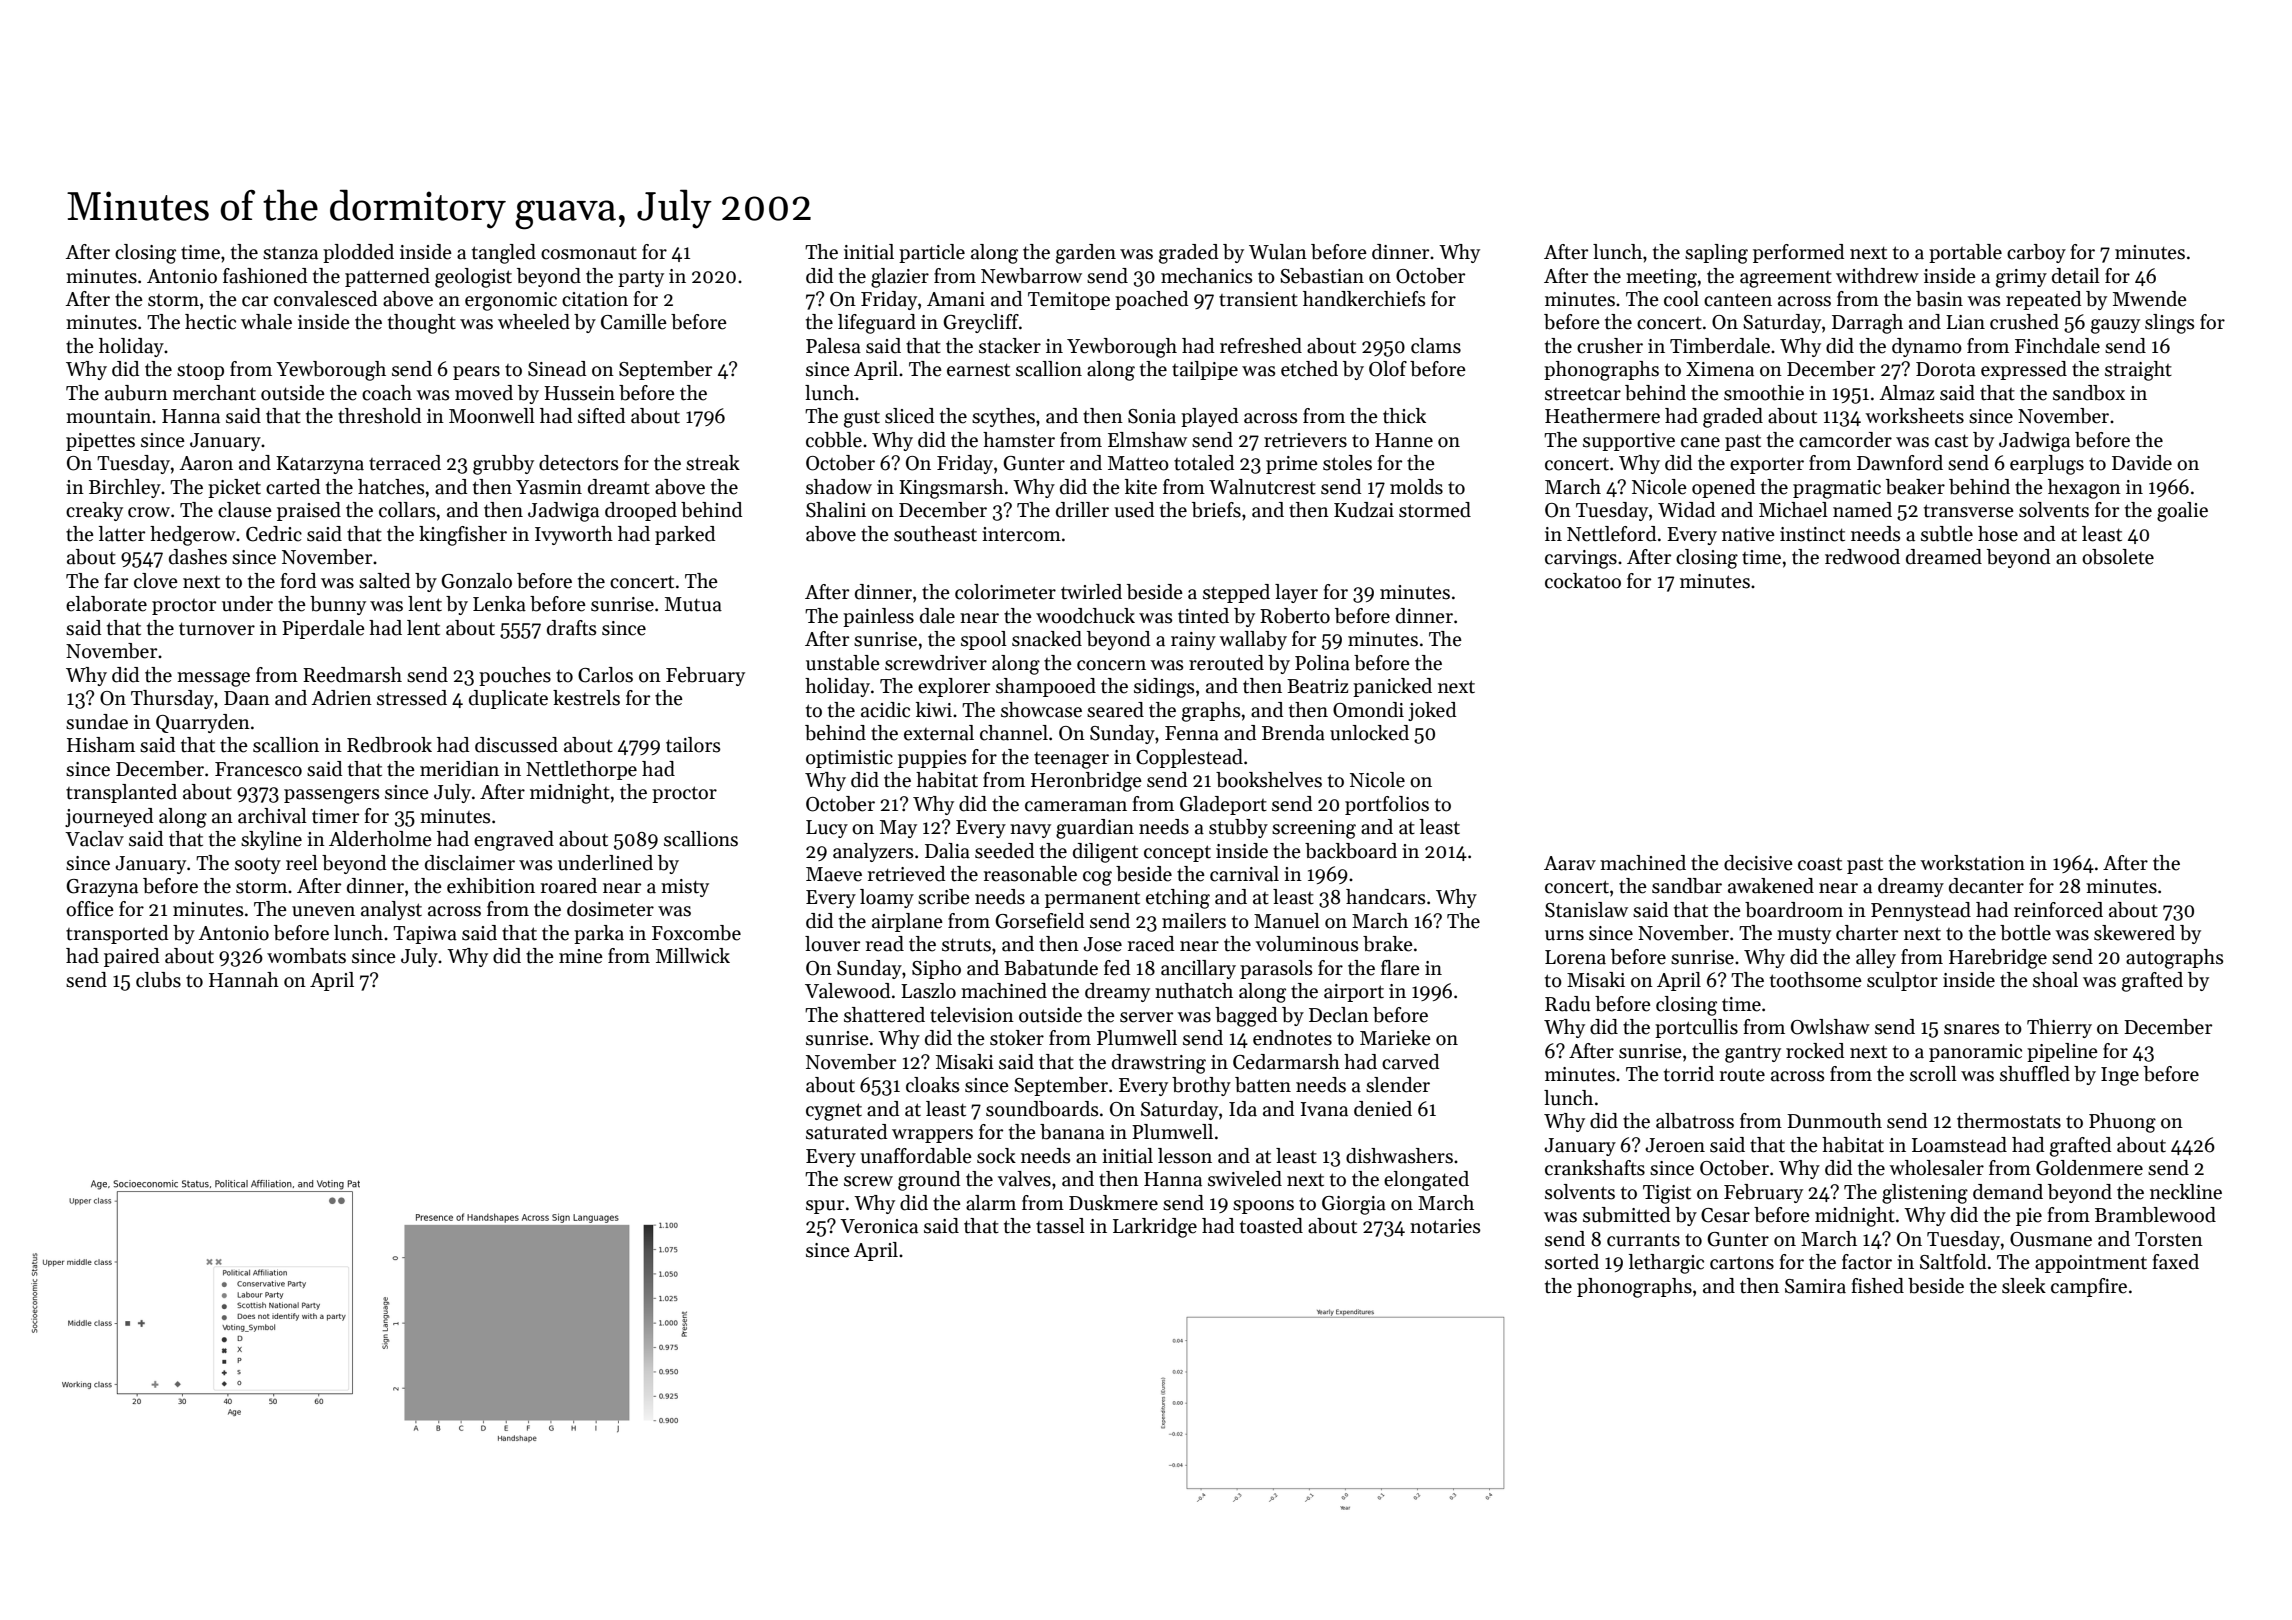  What do you see at coordinates (1392, 687) in the screenshot?
I see `panicked` at bounding box center [1392, 687].
